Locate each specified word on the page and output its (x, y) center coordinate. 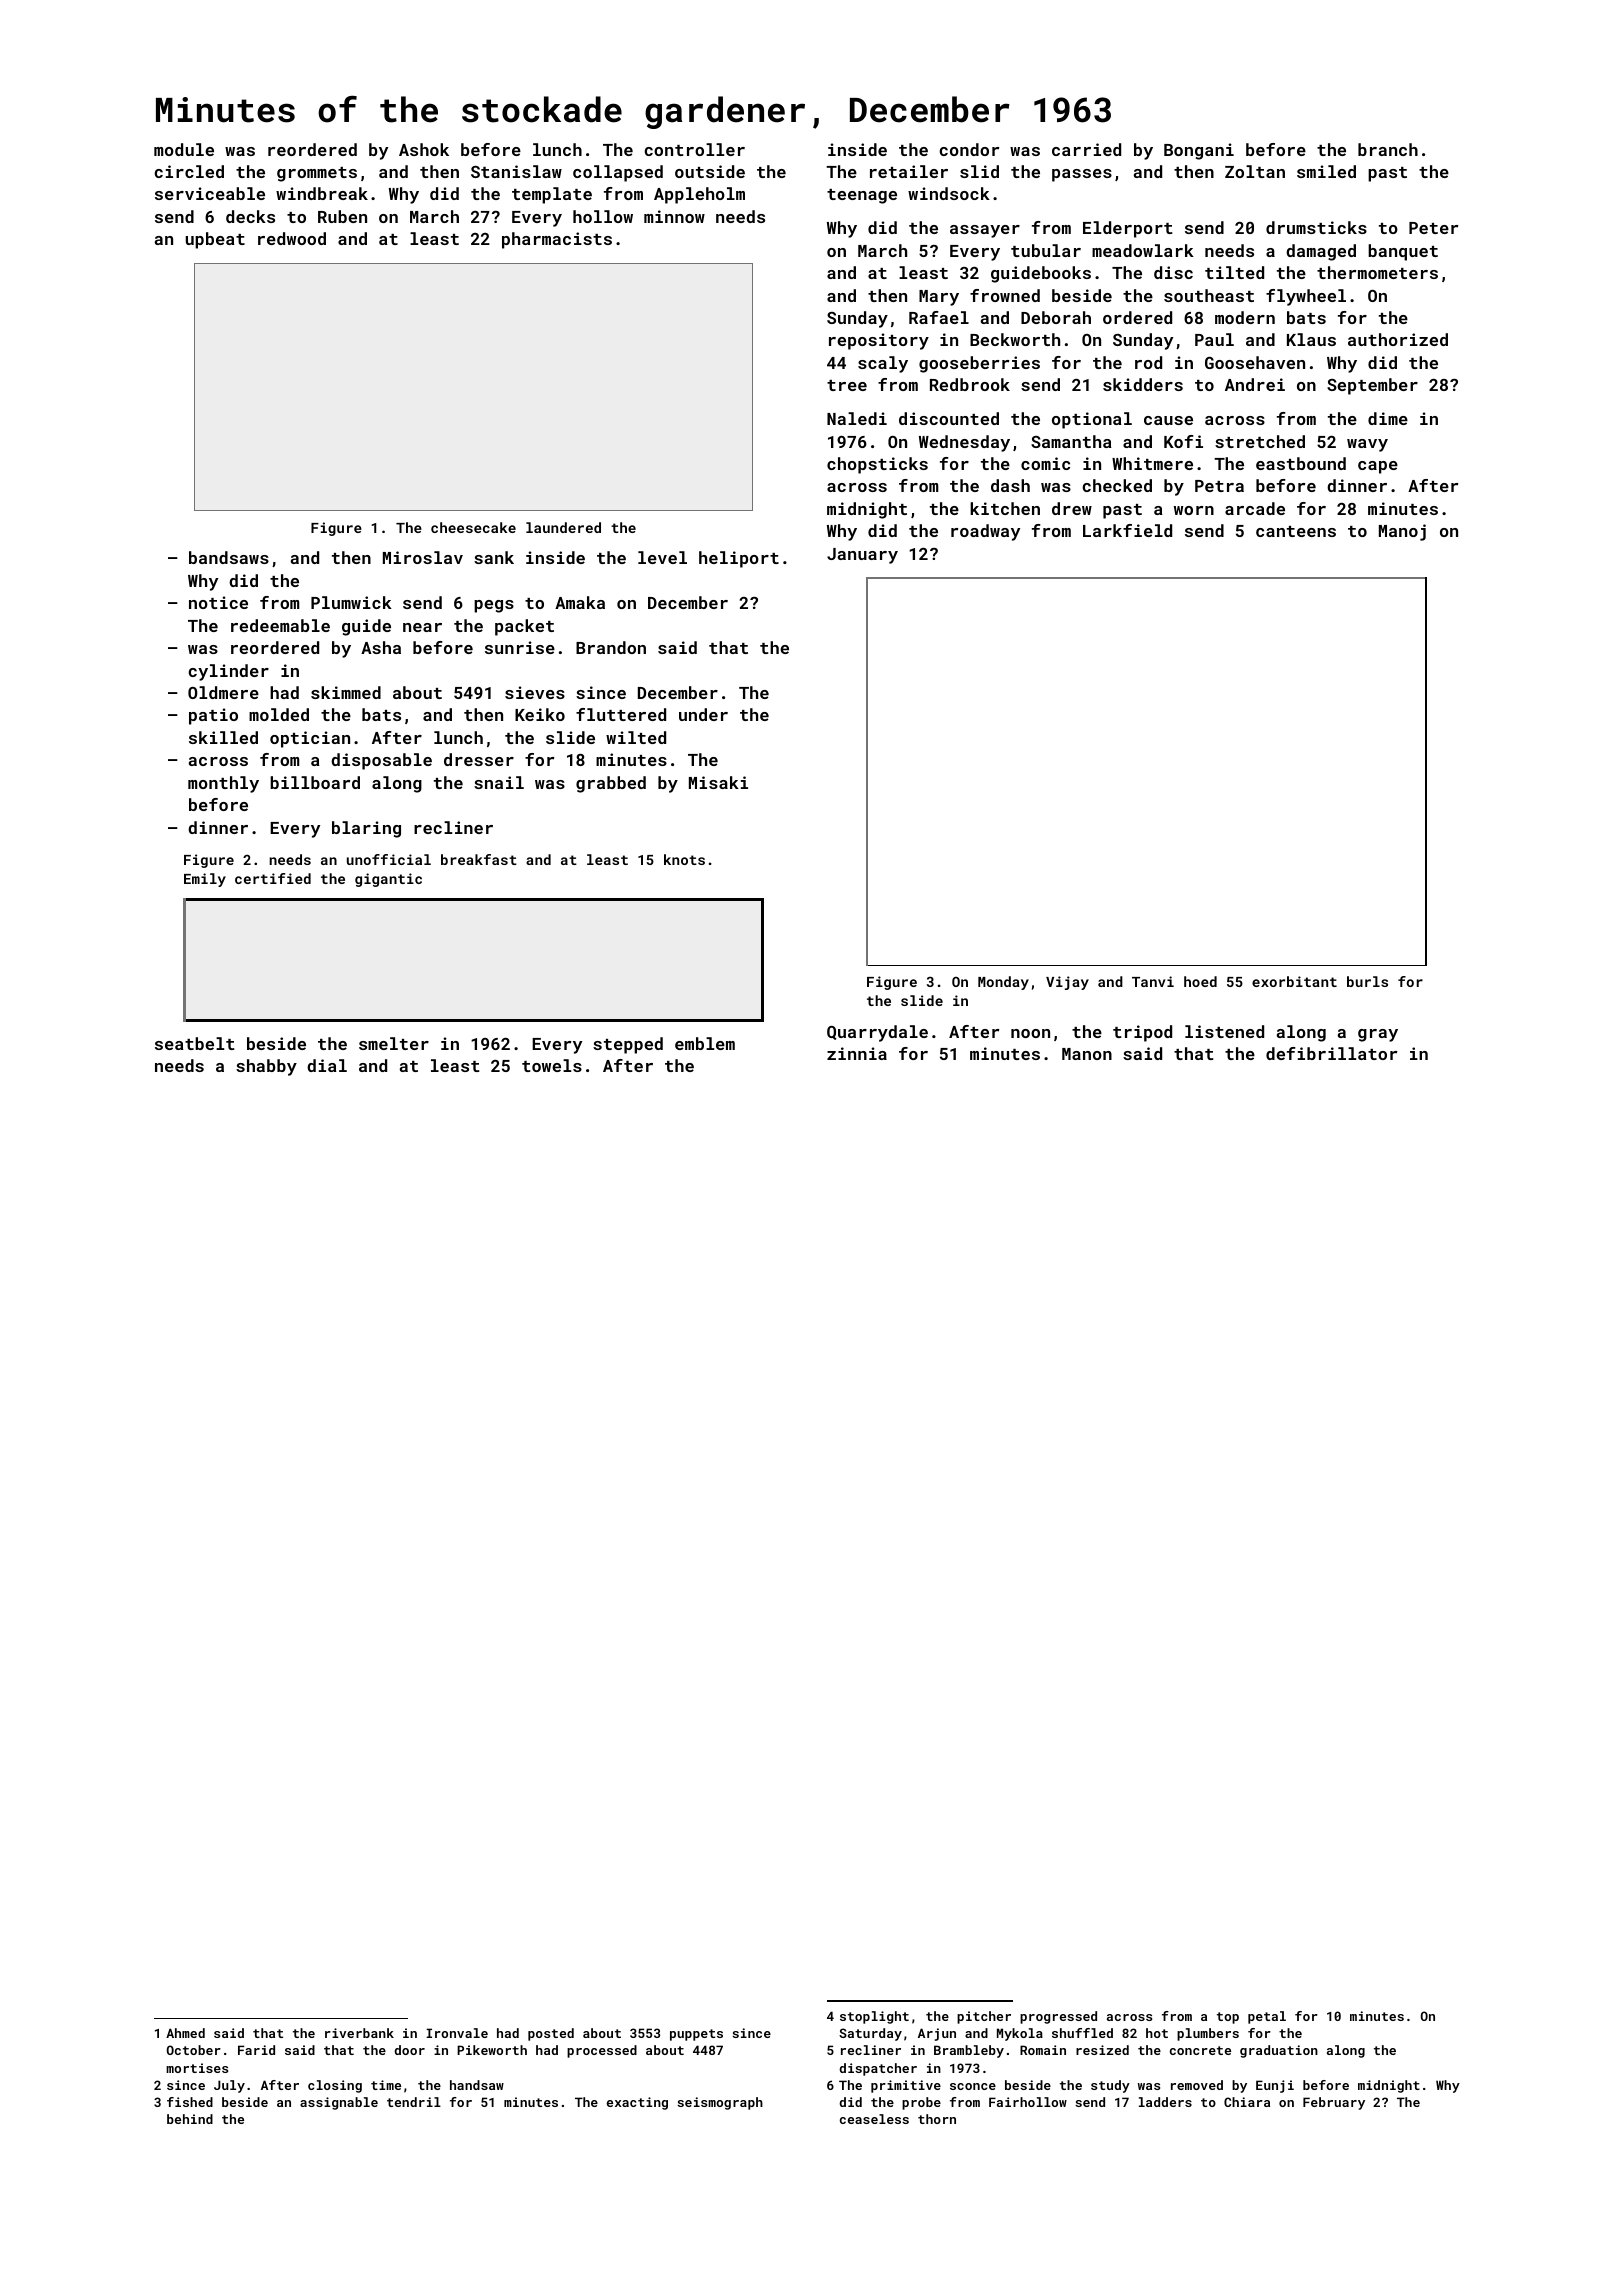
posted (551, 2034)
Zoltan (1255, 171)
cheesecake (473, 527)
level (662, 557)
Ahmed (185, 2033)
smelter (394, 1043)
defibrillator (1331, 1053)
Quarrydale (877, 1033)
